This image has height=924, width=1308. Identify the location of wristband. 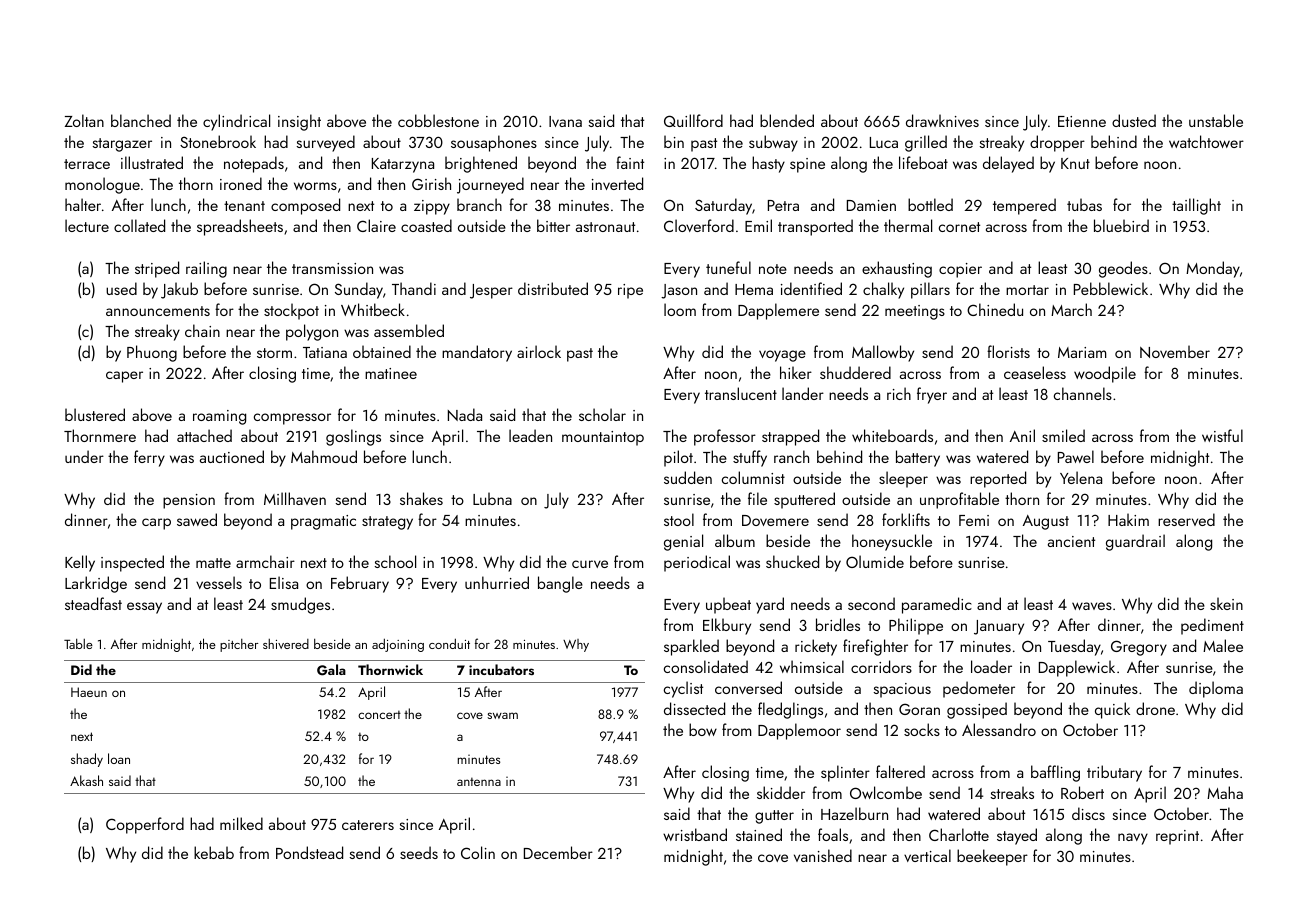
(695, 834).
